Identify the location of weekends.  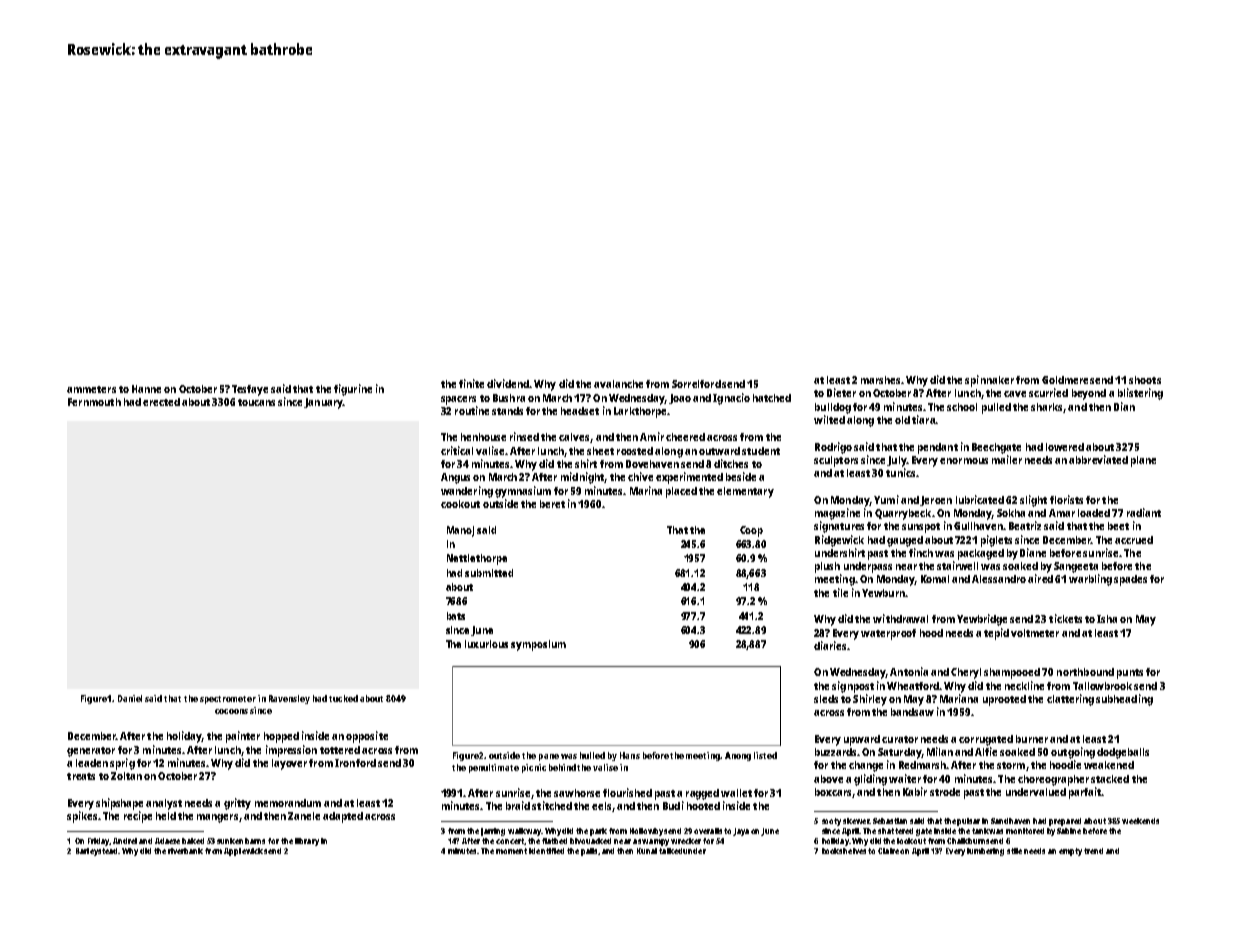
(1140, 821).
